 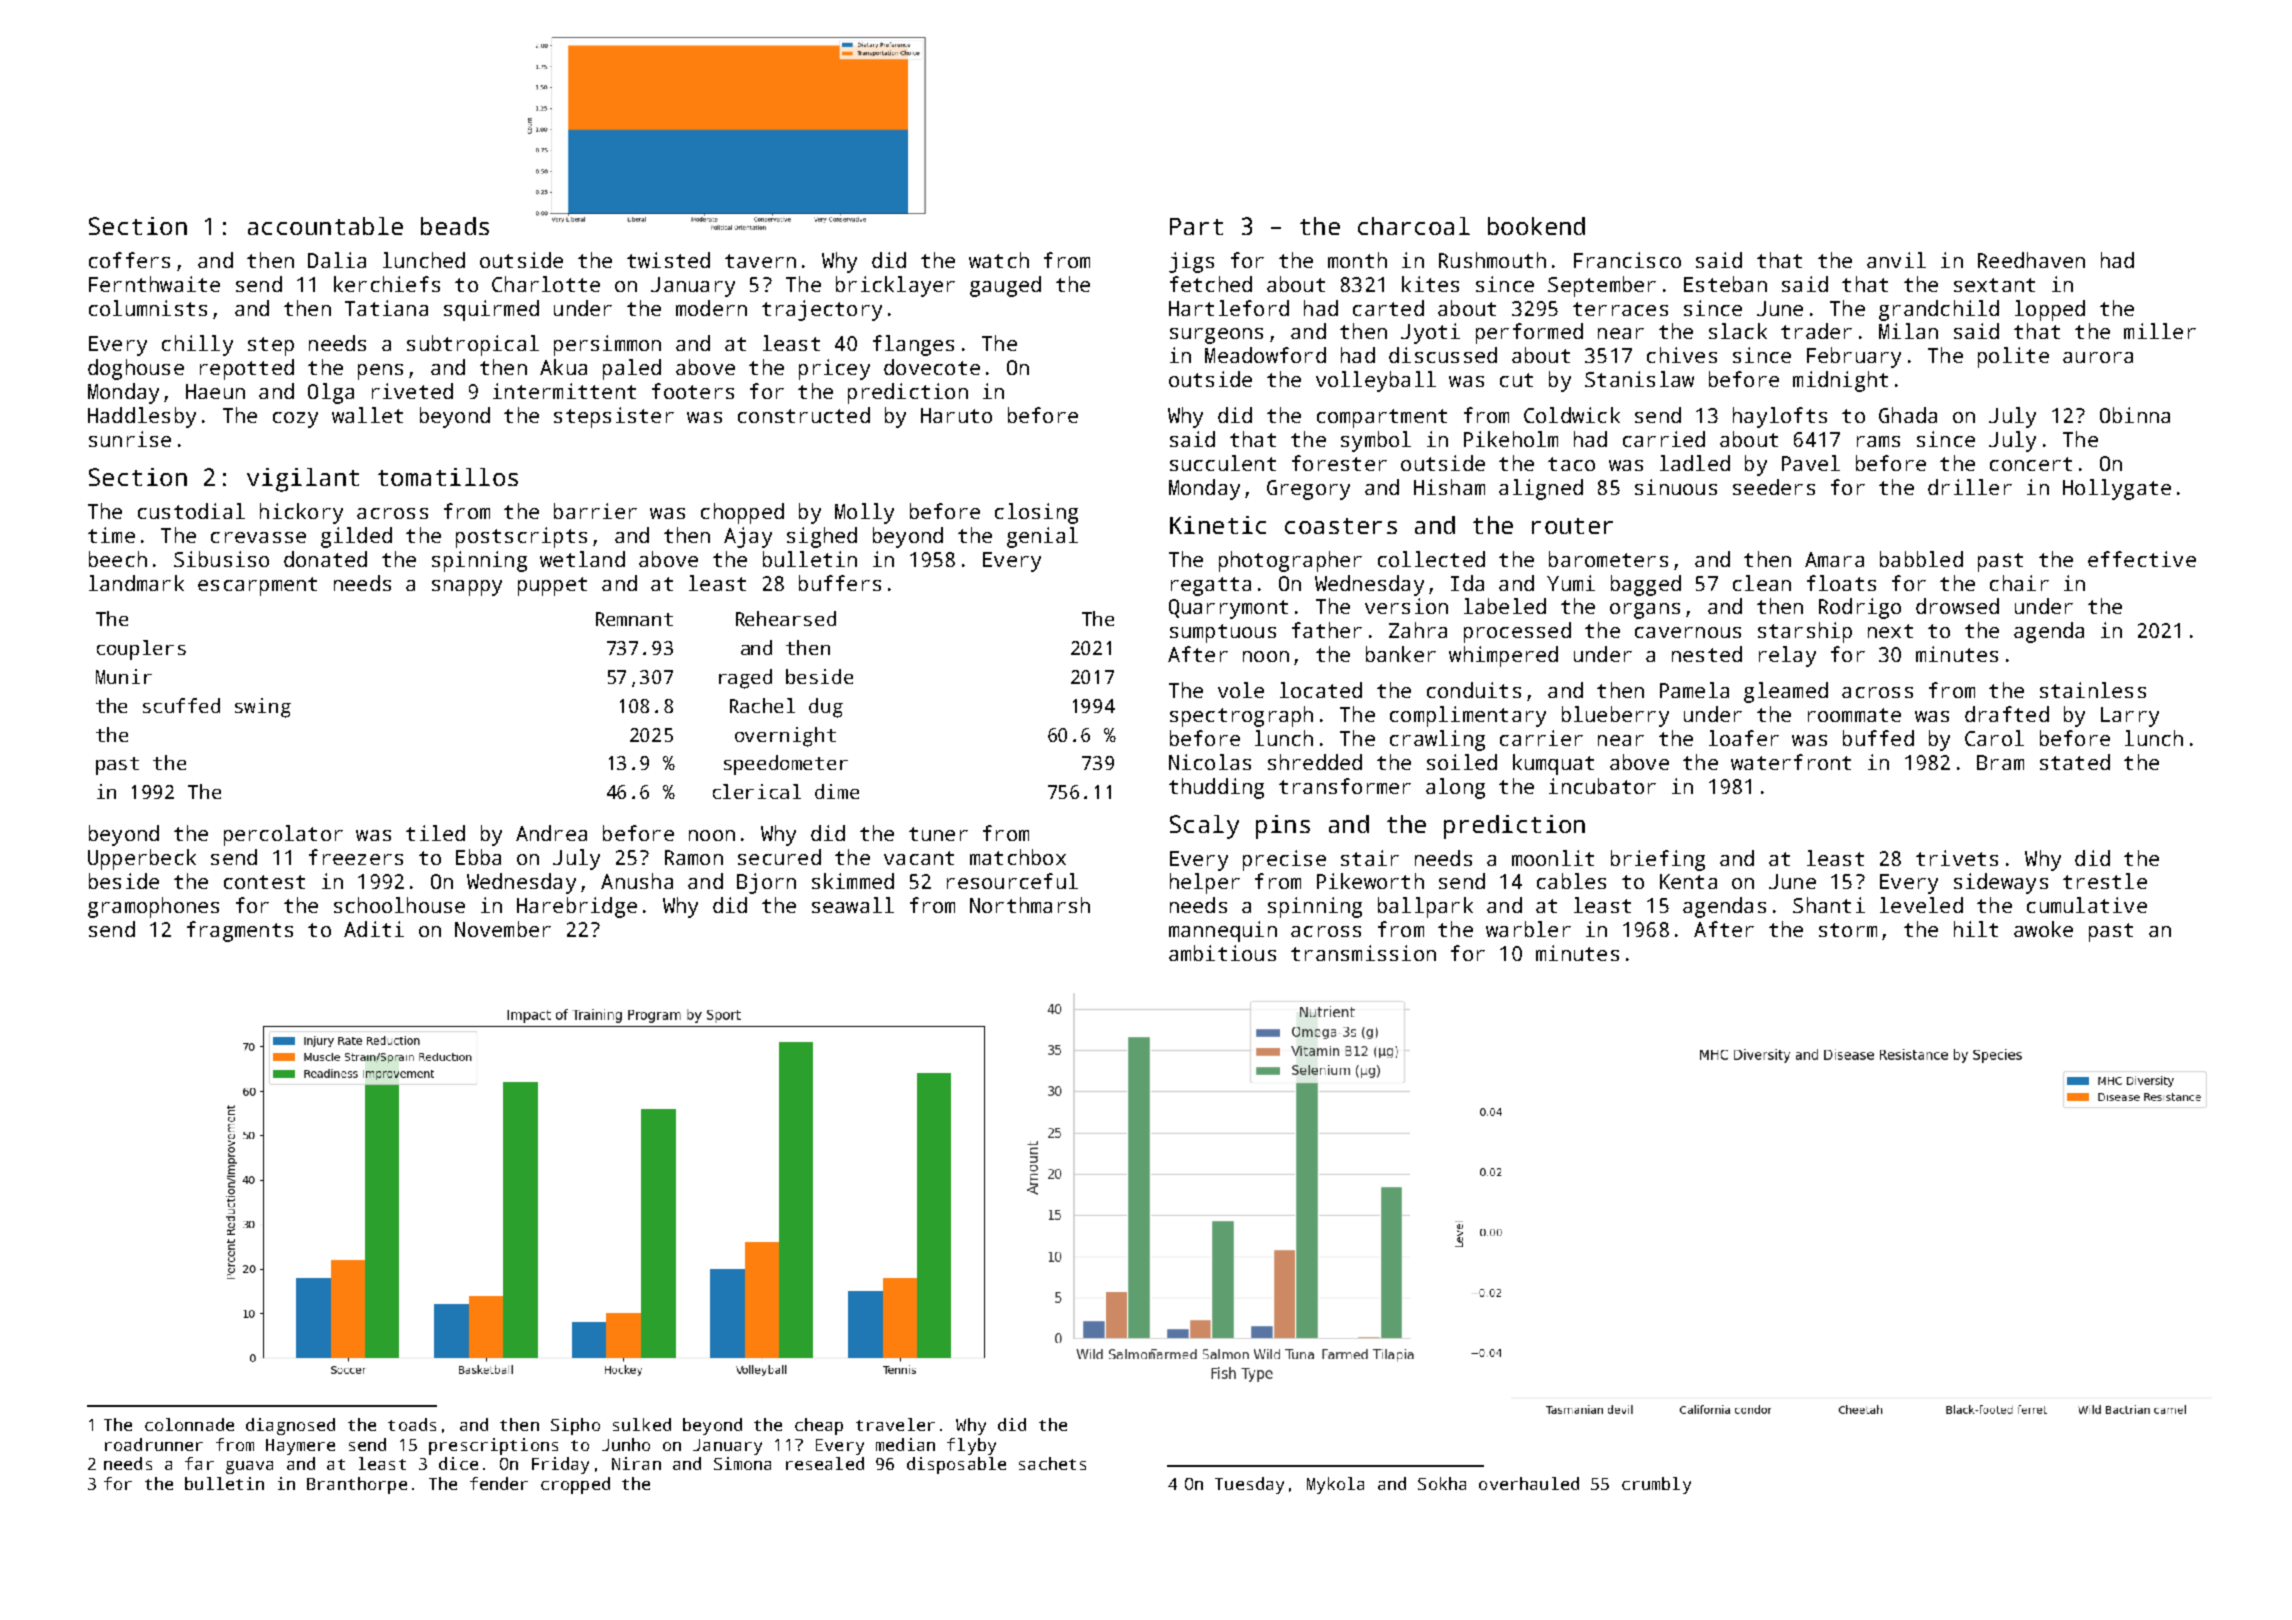 What do you see at coordinates (455, 226) in the screenshot?
I see `beads` at bounding box center [455, 226].
